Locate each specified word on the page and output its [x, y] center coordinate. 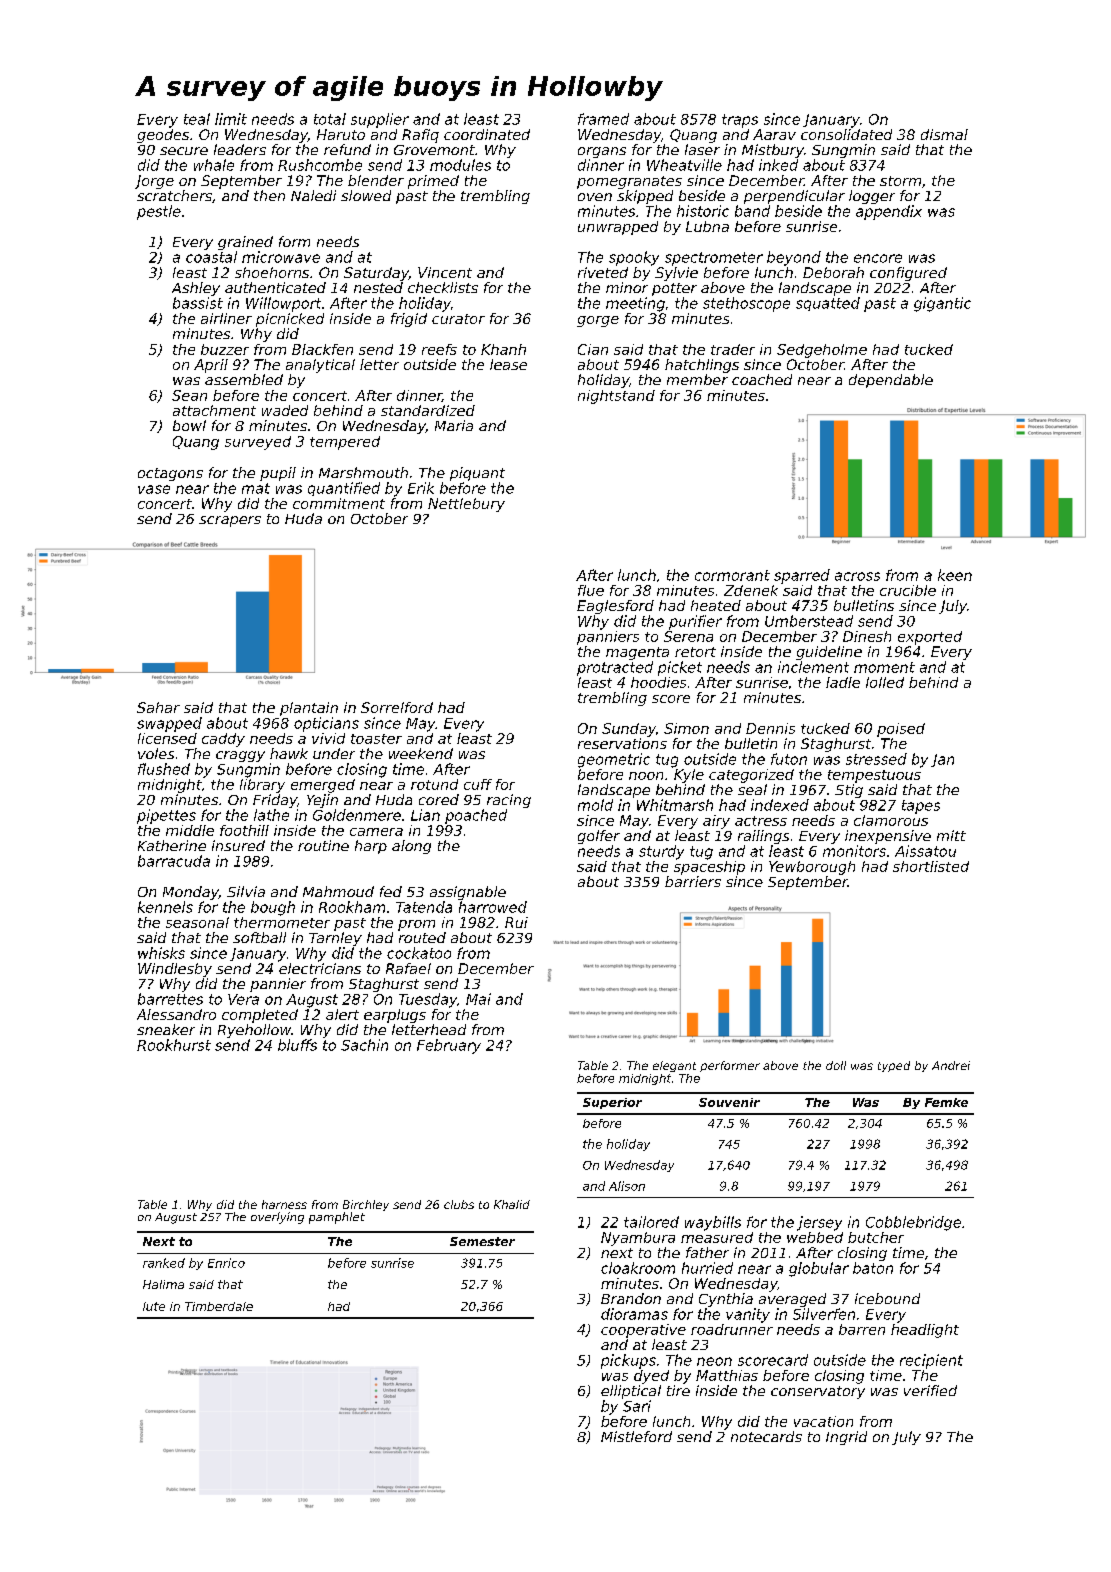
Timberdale [219, 1306]
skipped [645, 197]
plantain [309, 709]
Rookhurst [174, 1045]
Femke [946, 1102]
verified [930, 1390]
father [707, 1252]
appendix [889, 212]
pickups [628, 1361]
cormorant [732, 575]
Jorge [154, 182]
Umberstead [809, 621]
